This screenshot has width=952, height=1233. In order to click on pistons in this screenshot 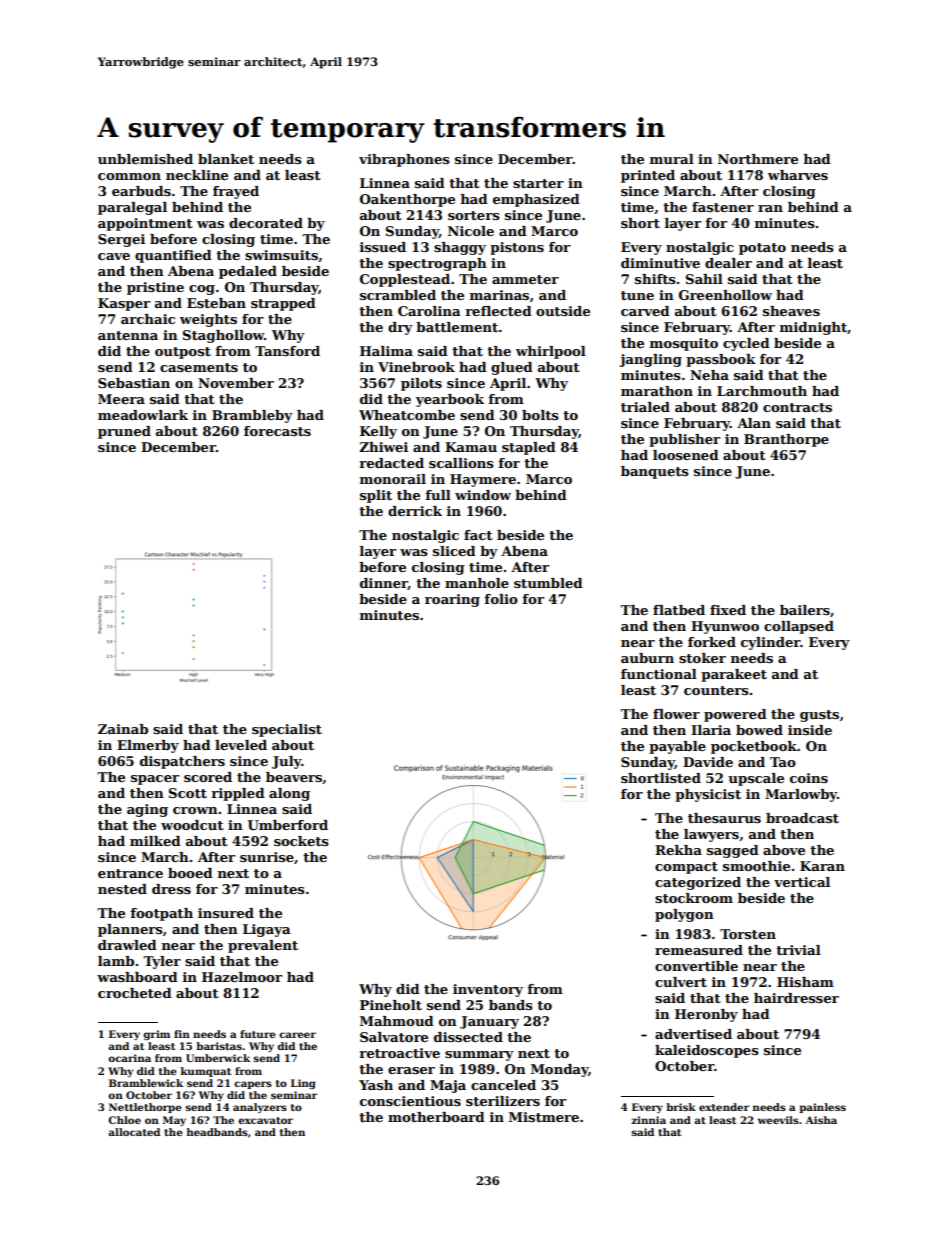, I will do `click(517, 248)`.
